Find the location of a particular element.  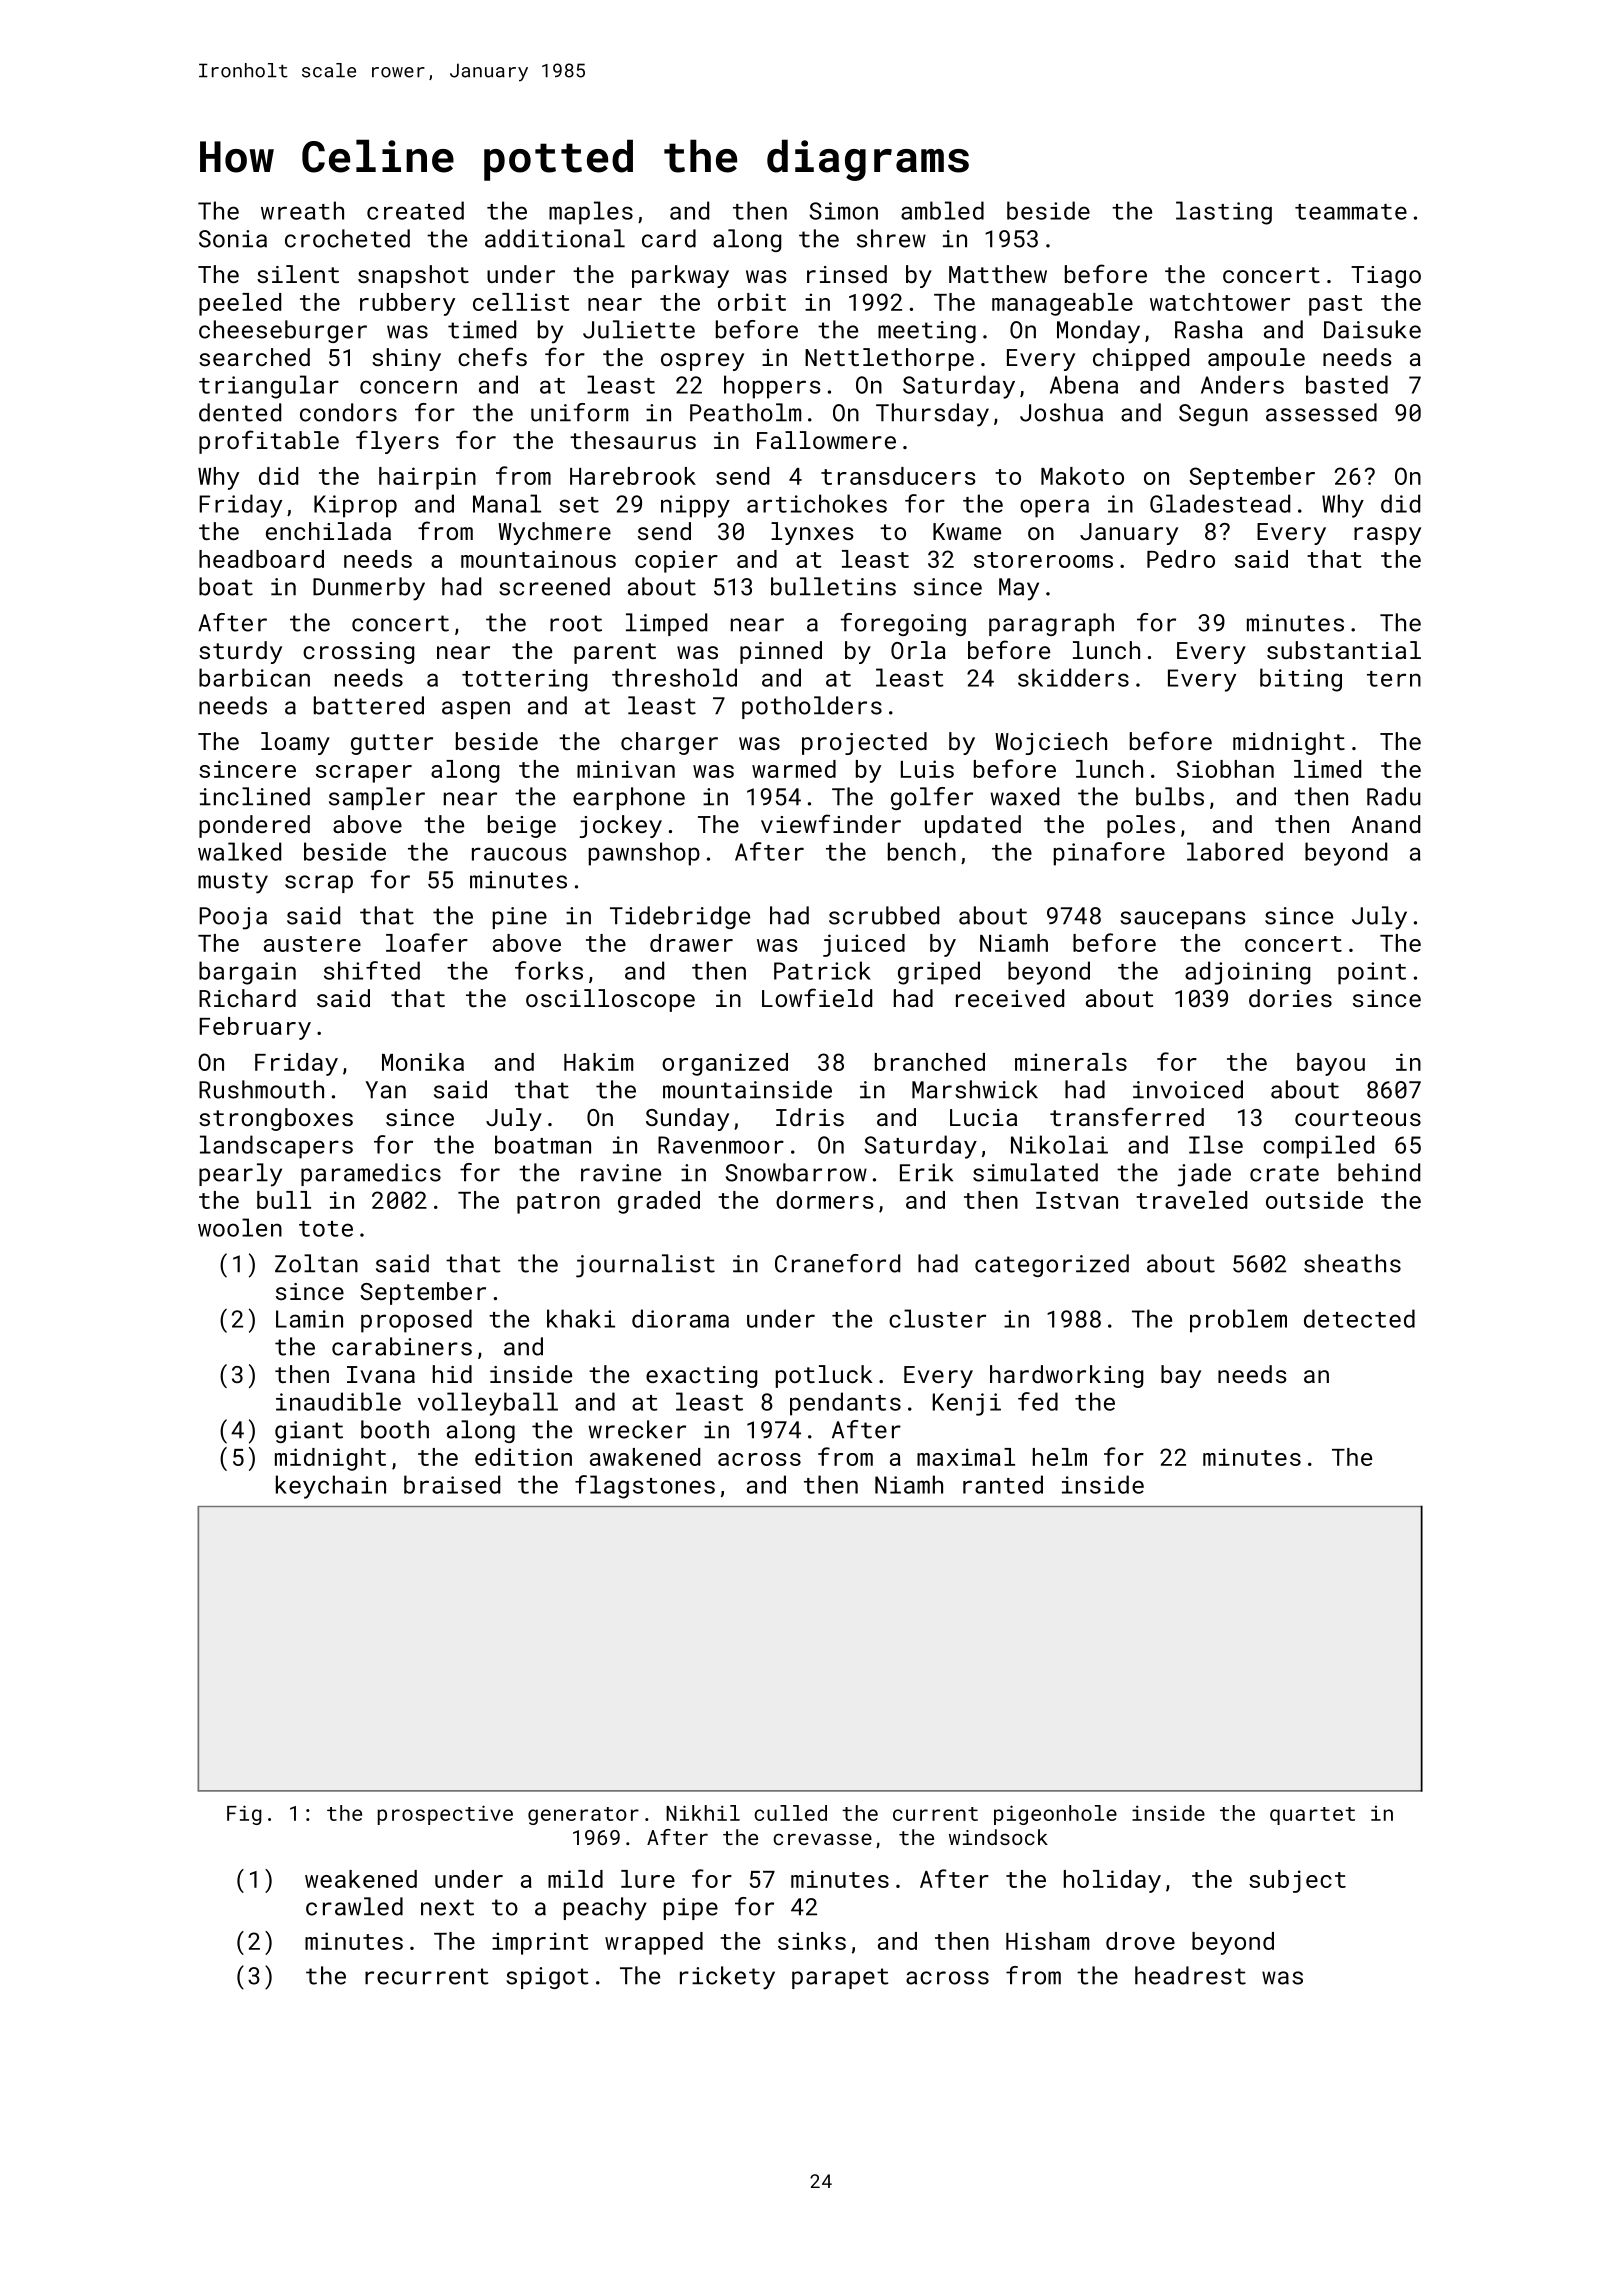

Sunday is located at coordinates (687, 1119).
